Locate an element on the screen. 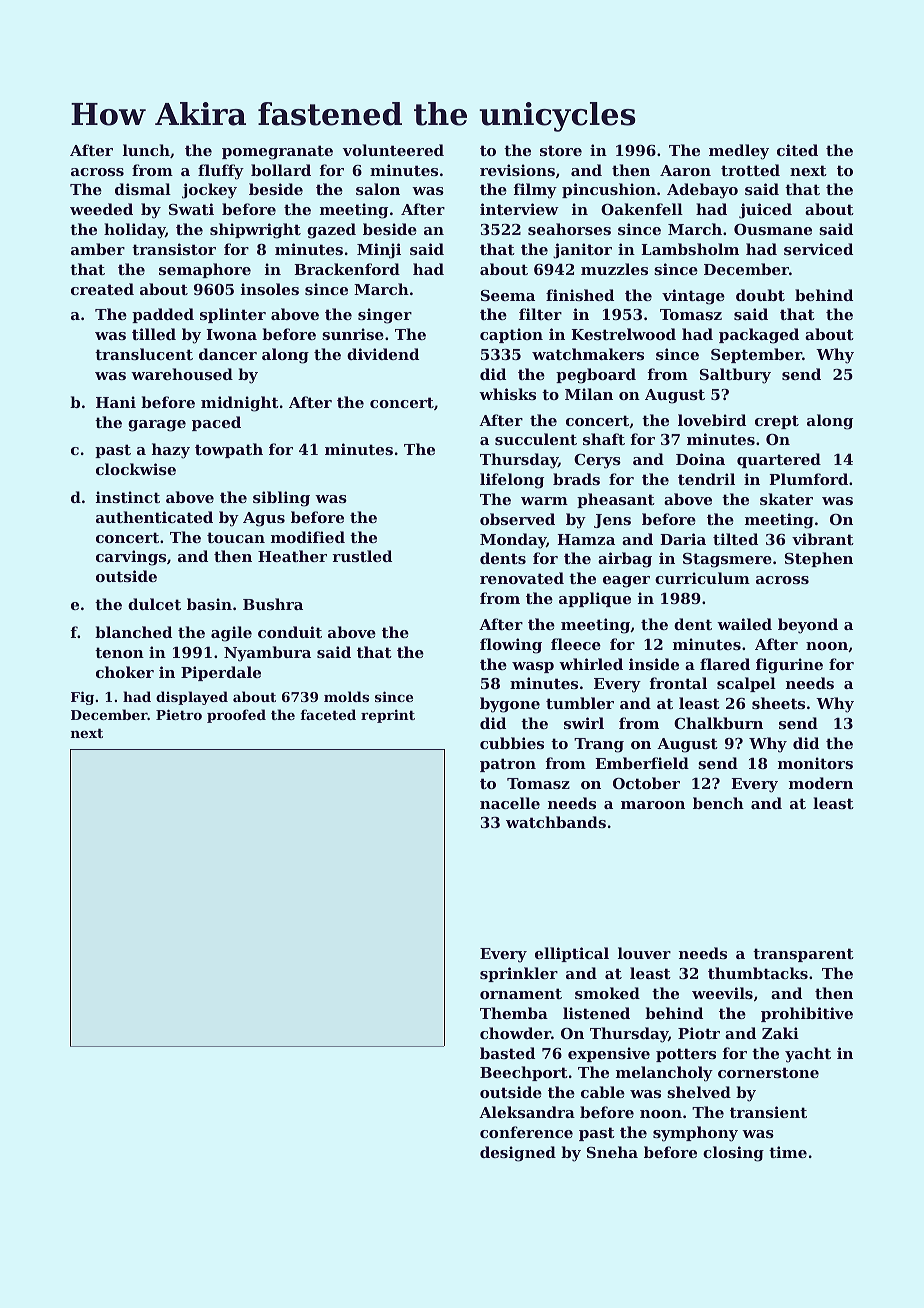  sprinkler is located at coordinates (519, 974).
